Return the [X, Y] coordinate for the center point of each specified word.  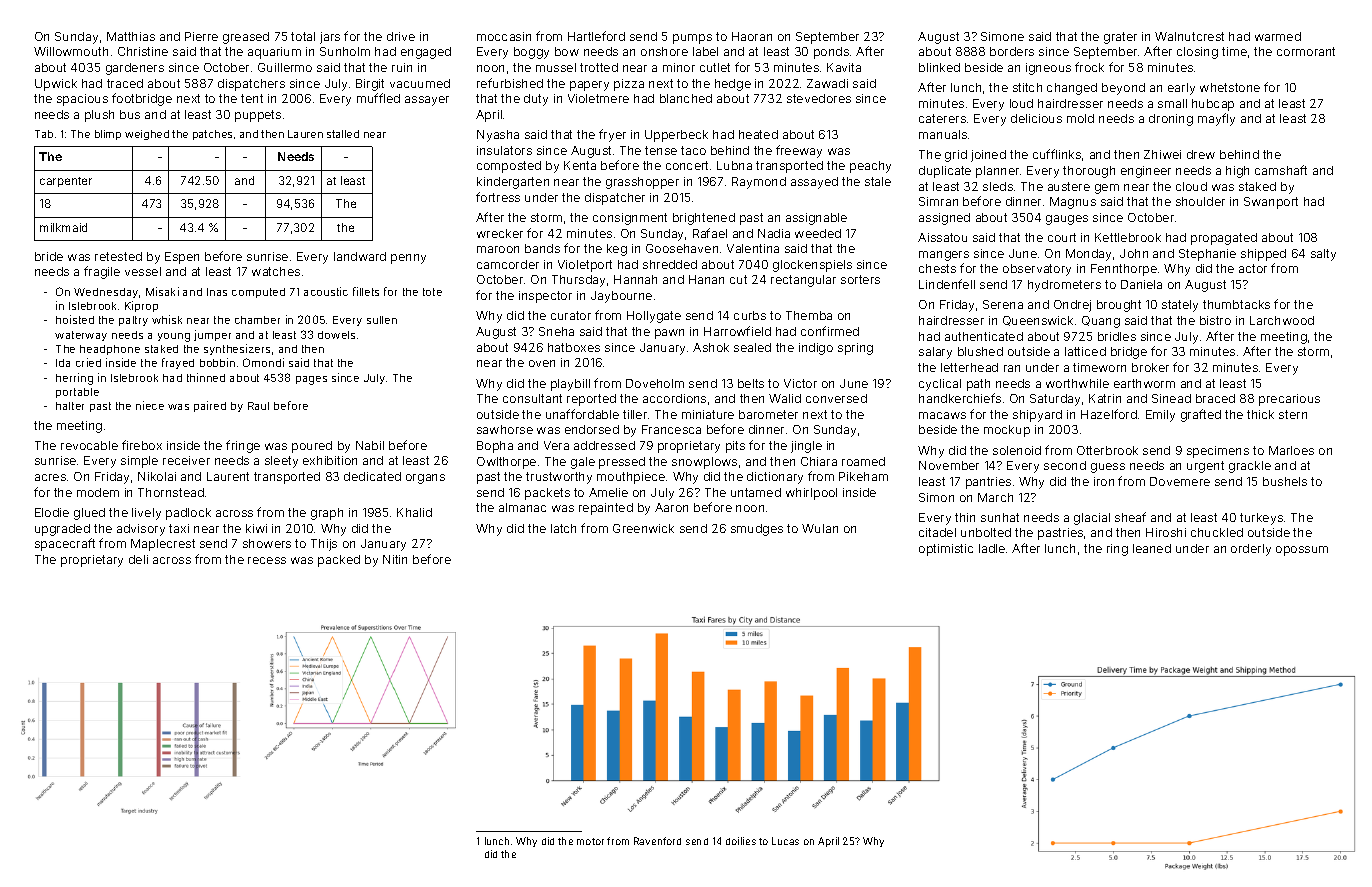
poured [312, 447]
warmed [1278, 36]
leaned [1152, 548]
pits [735, 447]
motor [590, 841]
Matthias [131, 36]
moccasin [504, 36]
